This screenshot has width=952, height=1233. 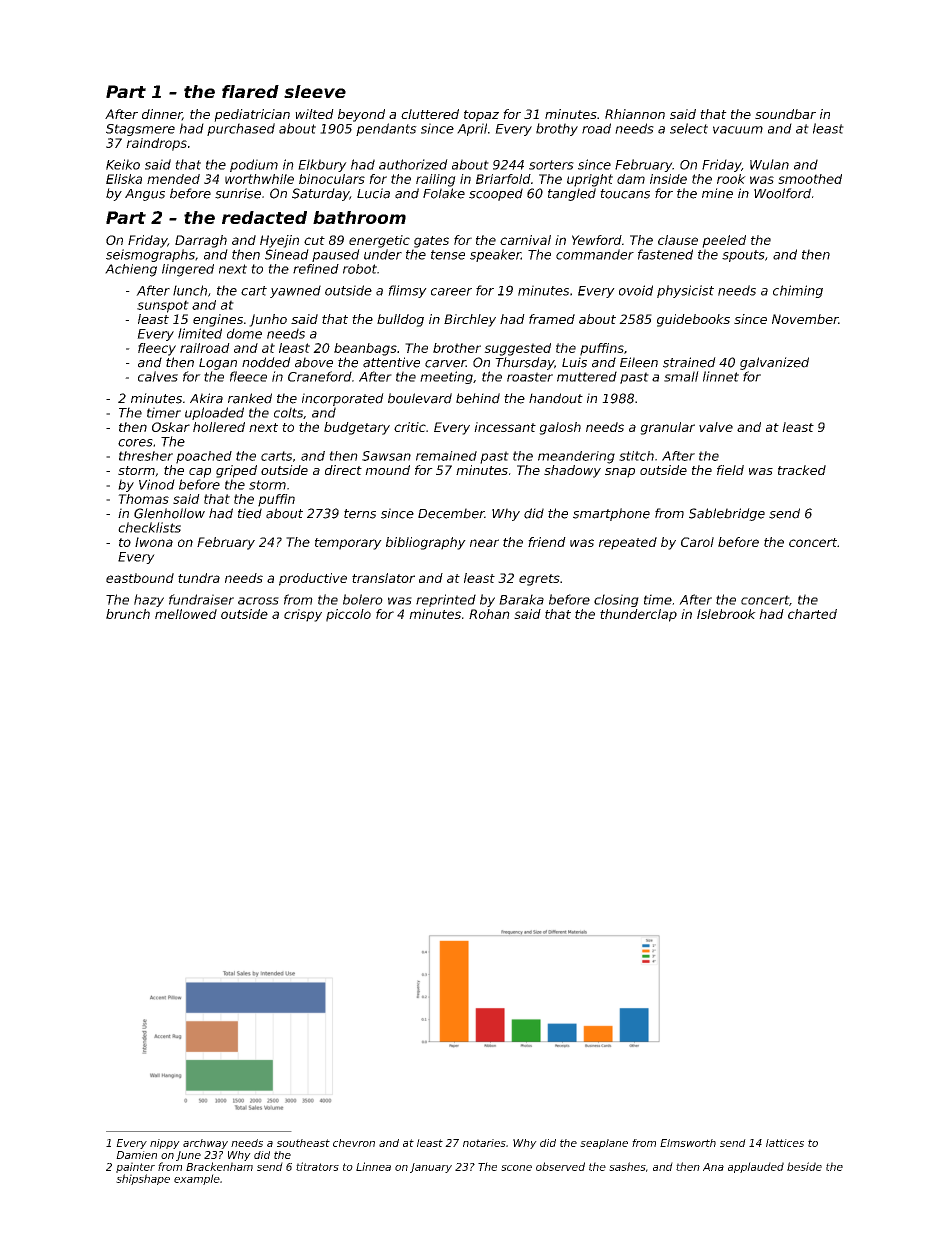 I want to click on dinner, so click(x=162, y=115).
